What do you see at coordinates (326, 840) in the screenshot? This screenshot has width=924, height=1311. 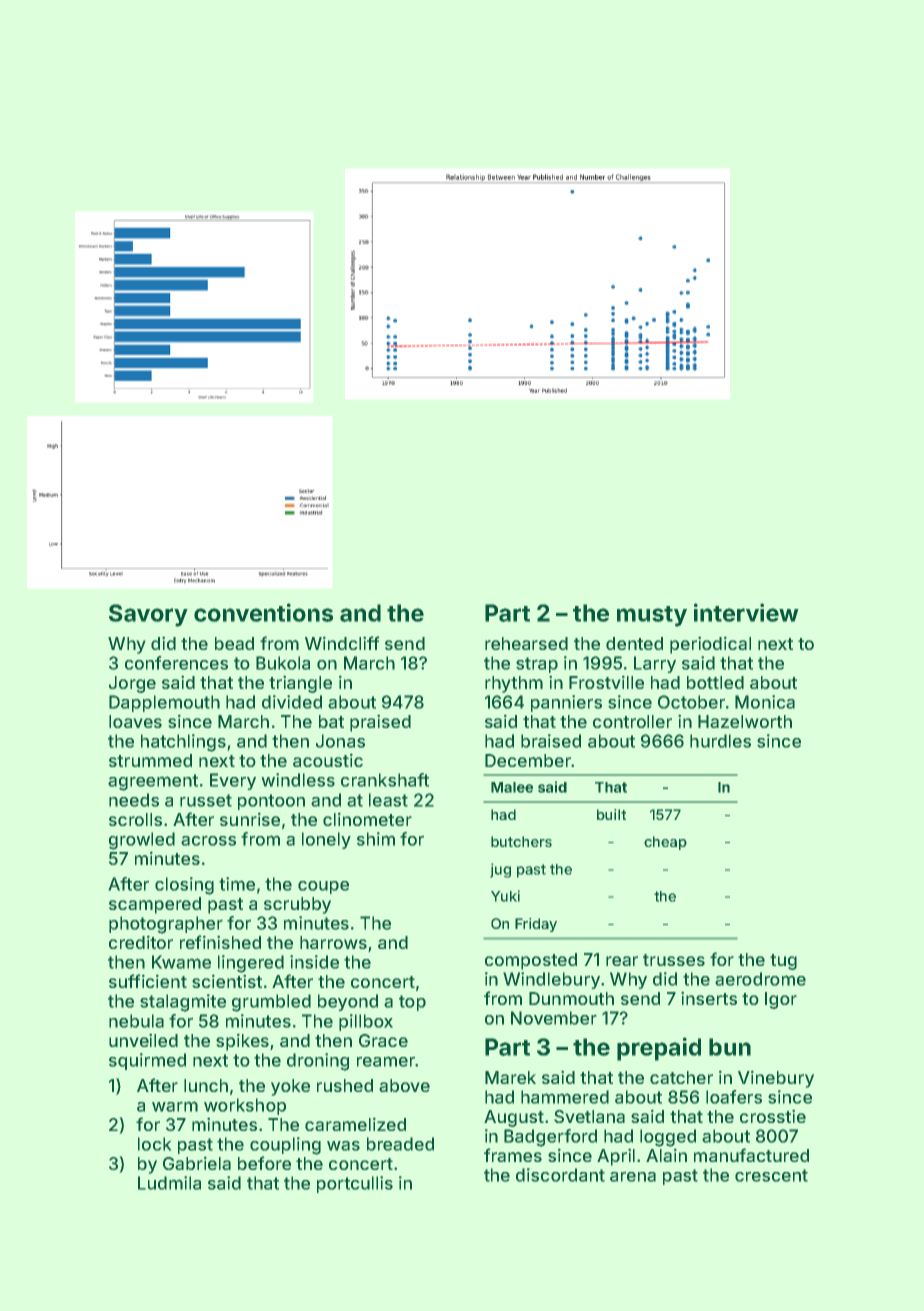 I see `lonely` at bounding box center [326, 840].
